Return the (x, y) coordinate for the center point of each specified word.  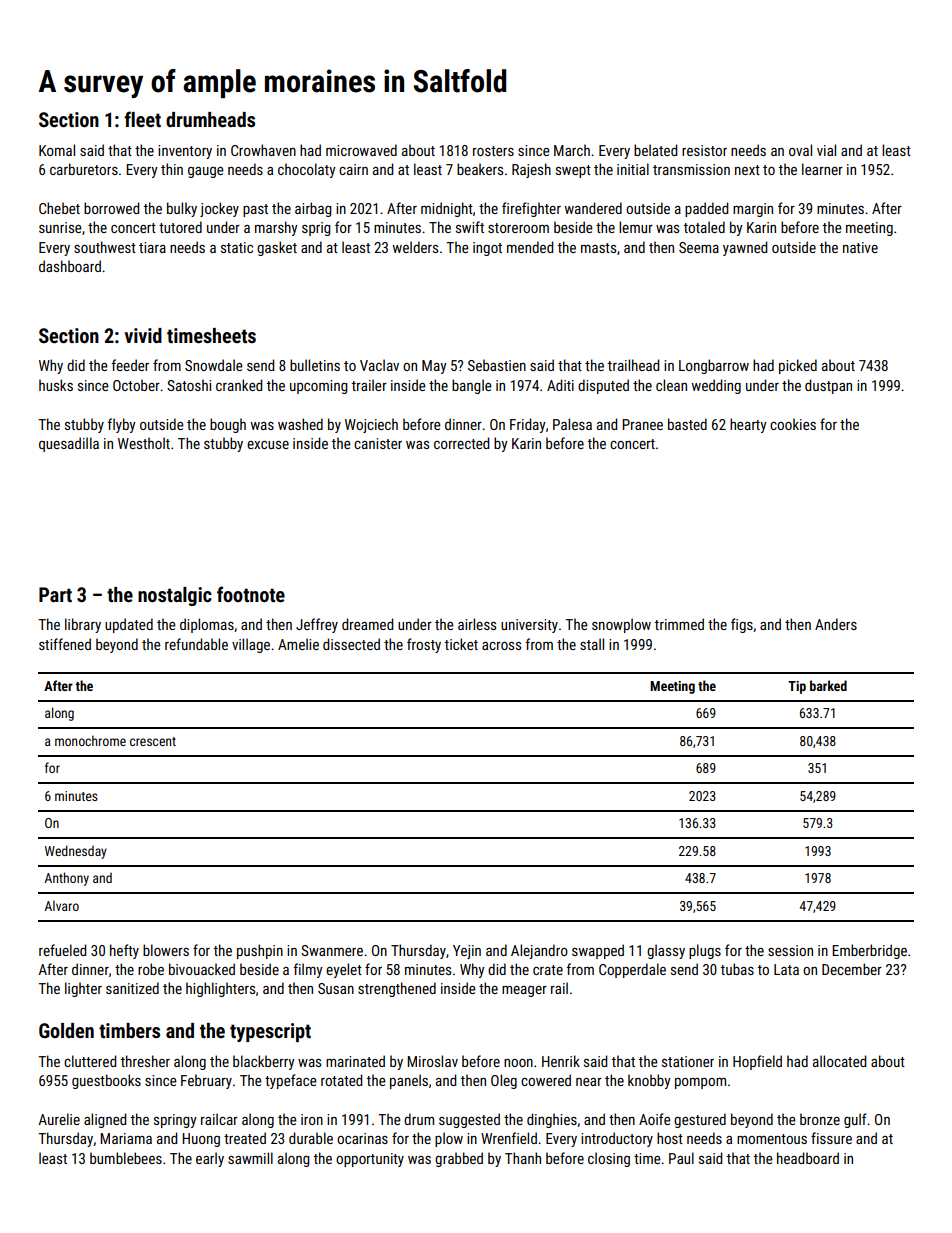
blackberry (264, 1062)
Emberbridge (869, 951)
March (572, 150)
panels (409, 1081)
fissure (831, 1138)
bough (228, 425)
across (501, 646)
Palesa (572, 424)
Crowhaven (263, 150)
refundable (196, 644)
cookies (793, 424)
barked (828, 685)
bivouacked (202, 969)
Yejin (467, 952)
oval (800, 150)
